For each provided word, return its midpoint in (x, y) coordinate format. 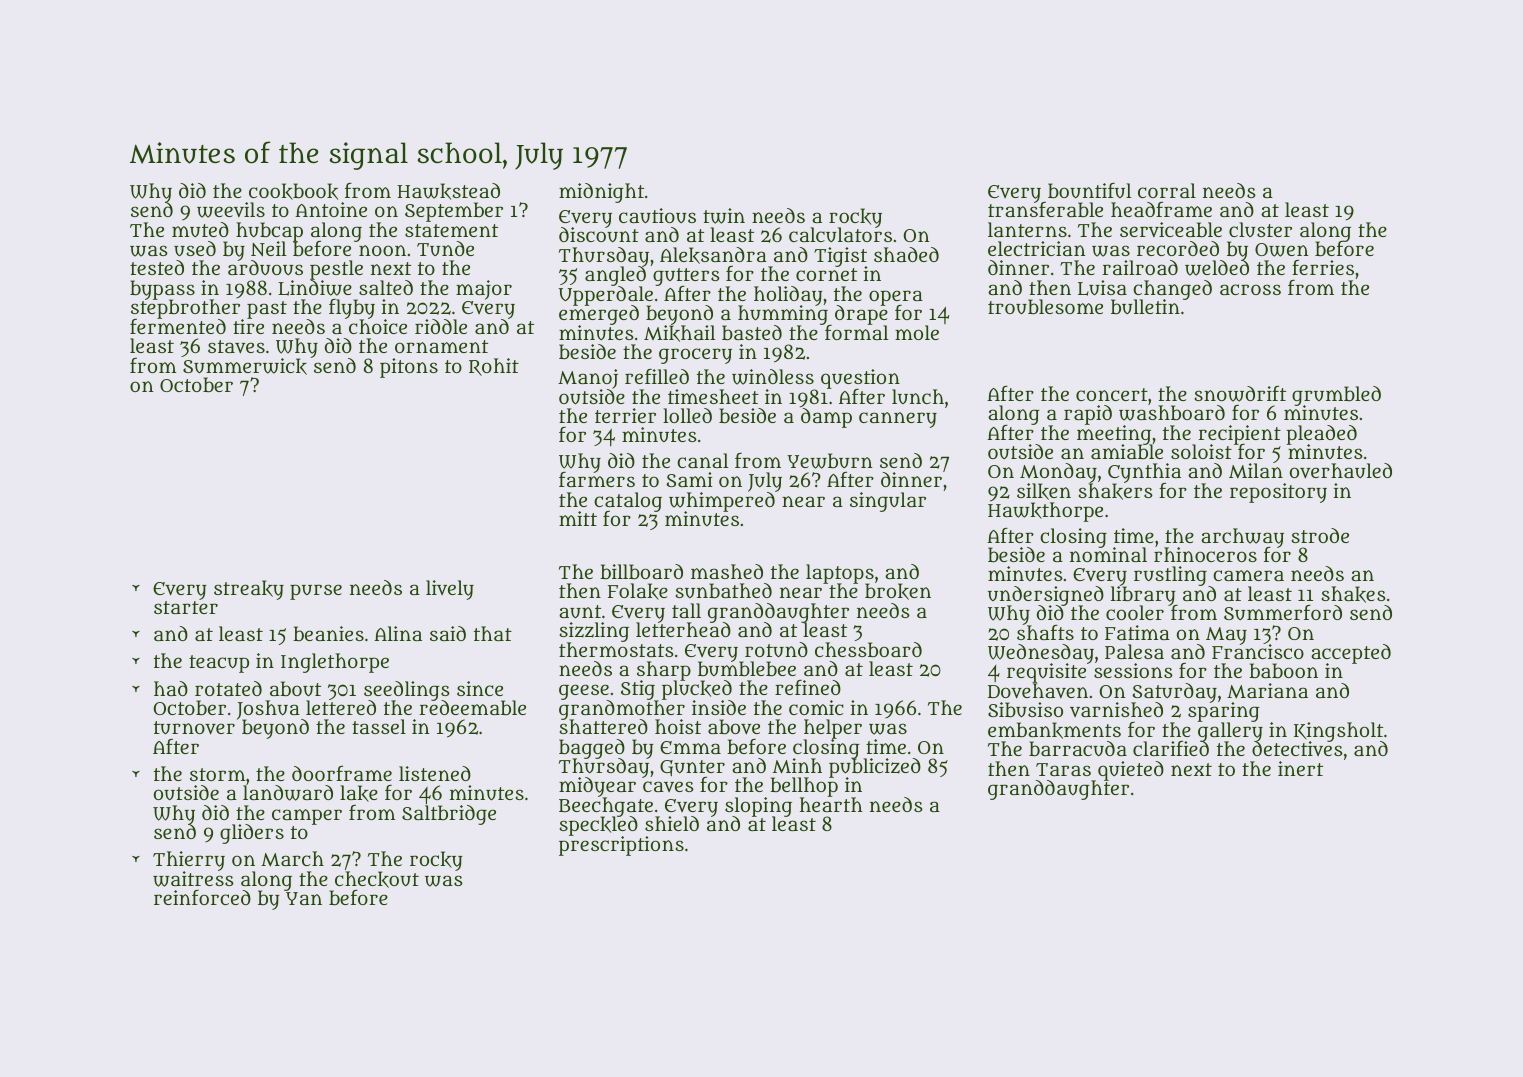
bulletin (1145, 307)
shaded (906, 254)
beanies (328, 633)
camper (307, 817)
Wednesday (1041, 654)
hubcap (269, 232)
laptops (840, 574)
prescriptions (621, 846)
